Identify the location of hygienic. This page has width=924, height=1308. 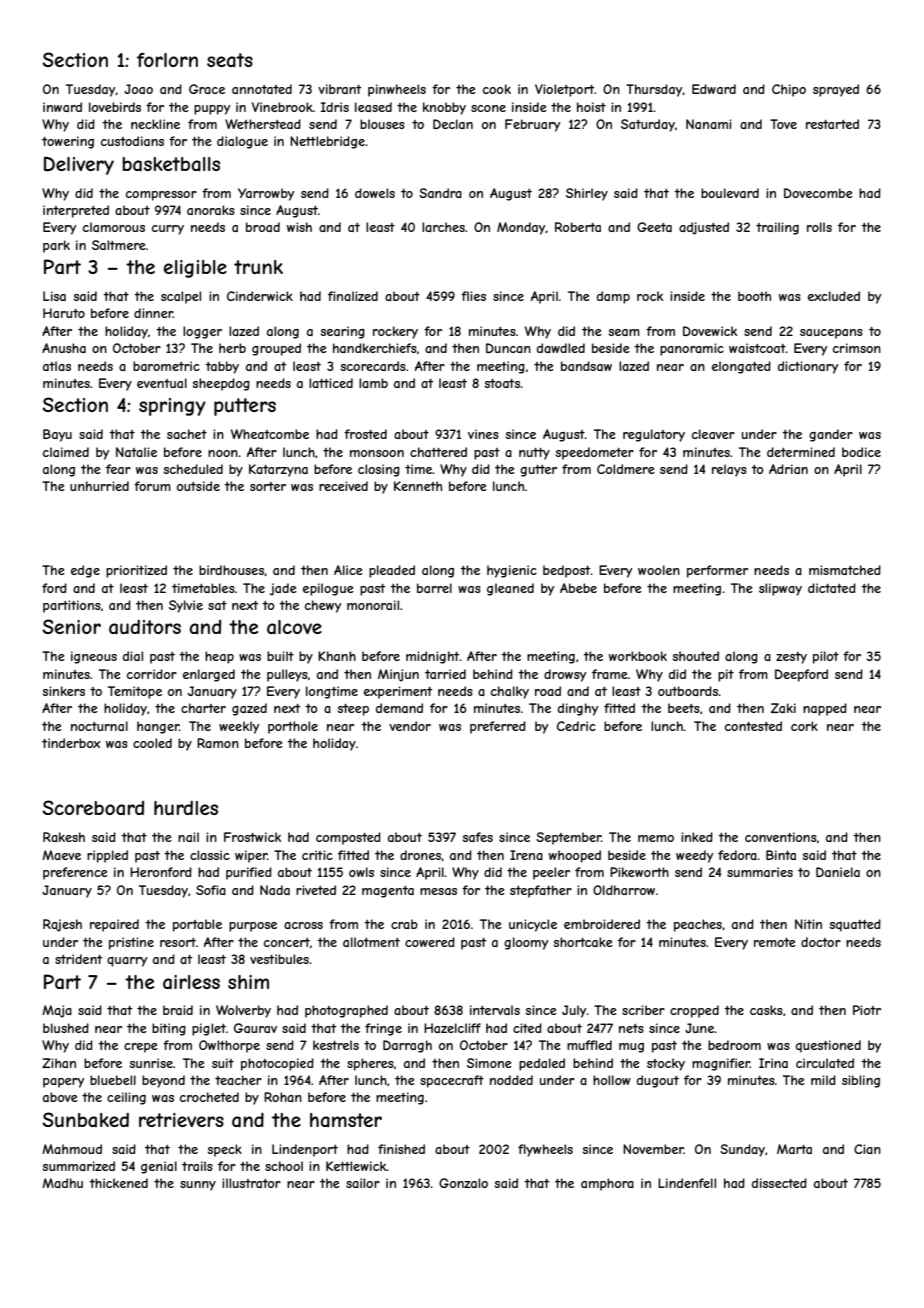
(512, 571).
